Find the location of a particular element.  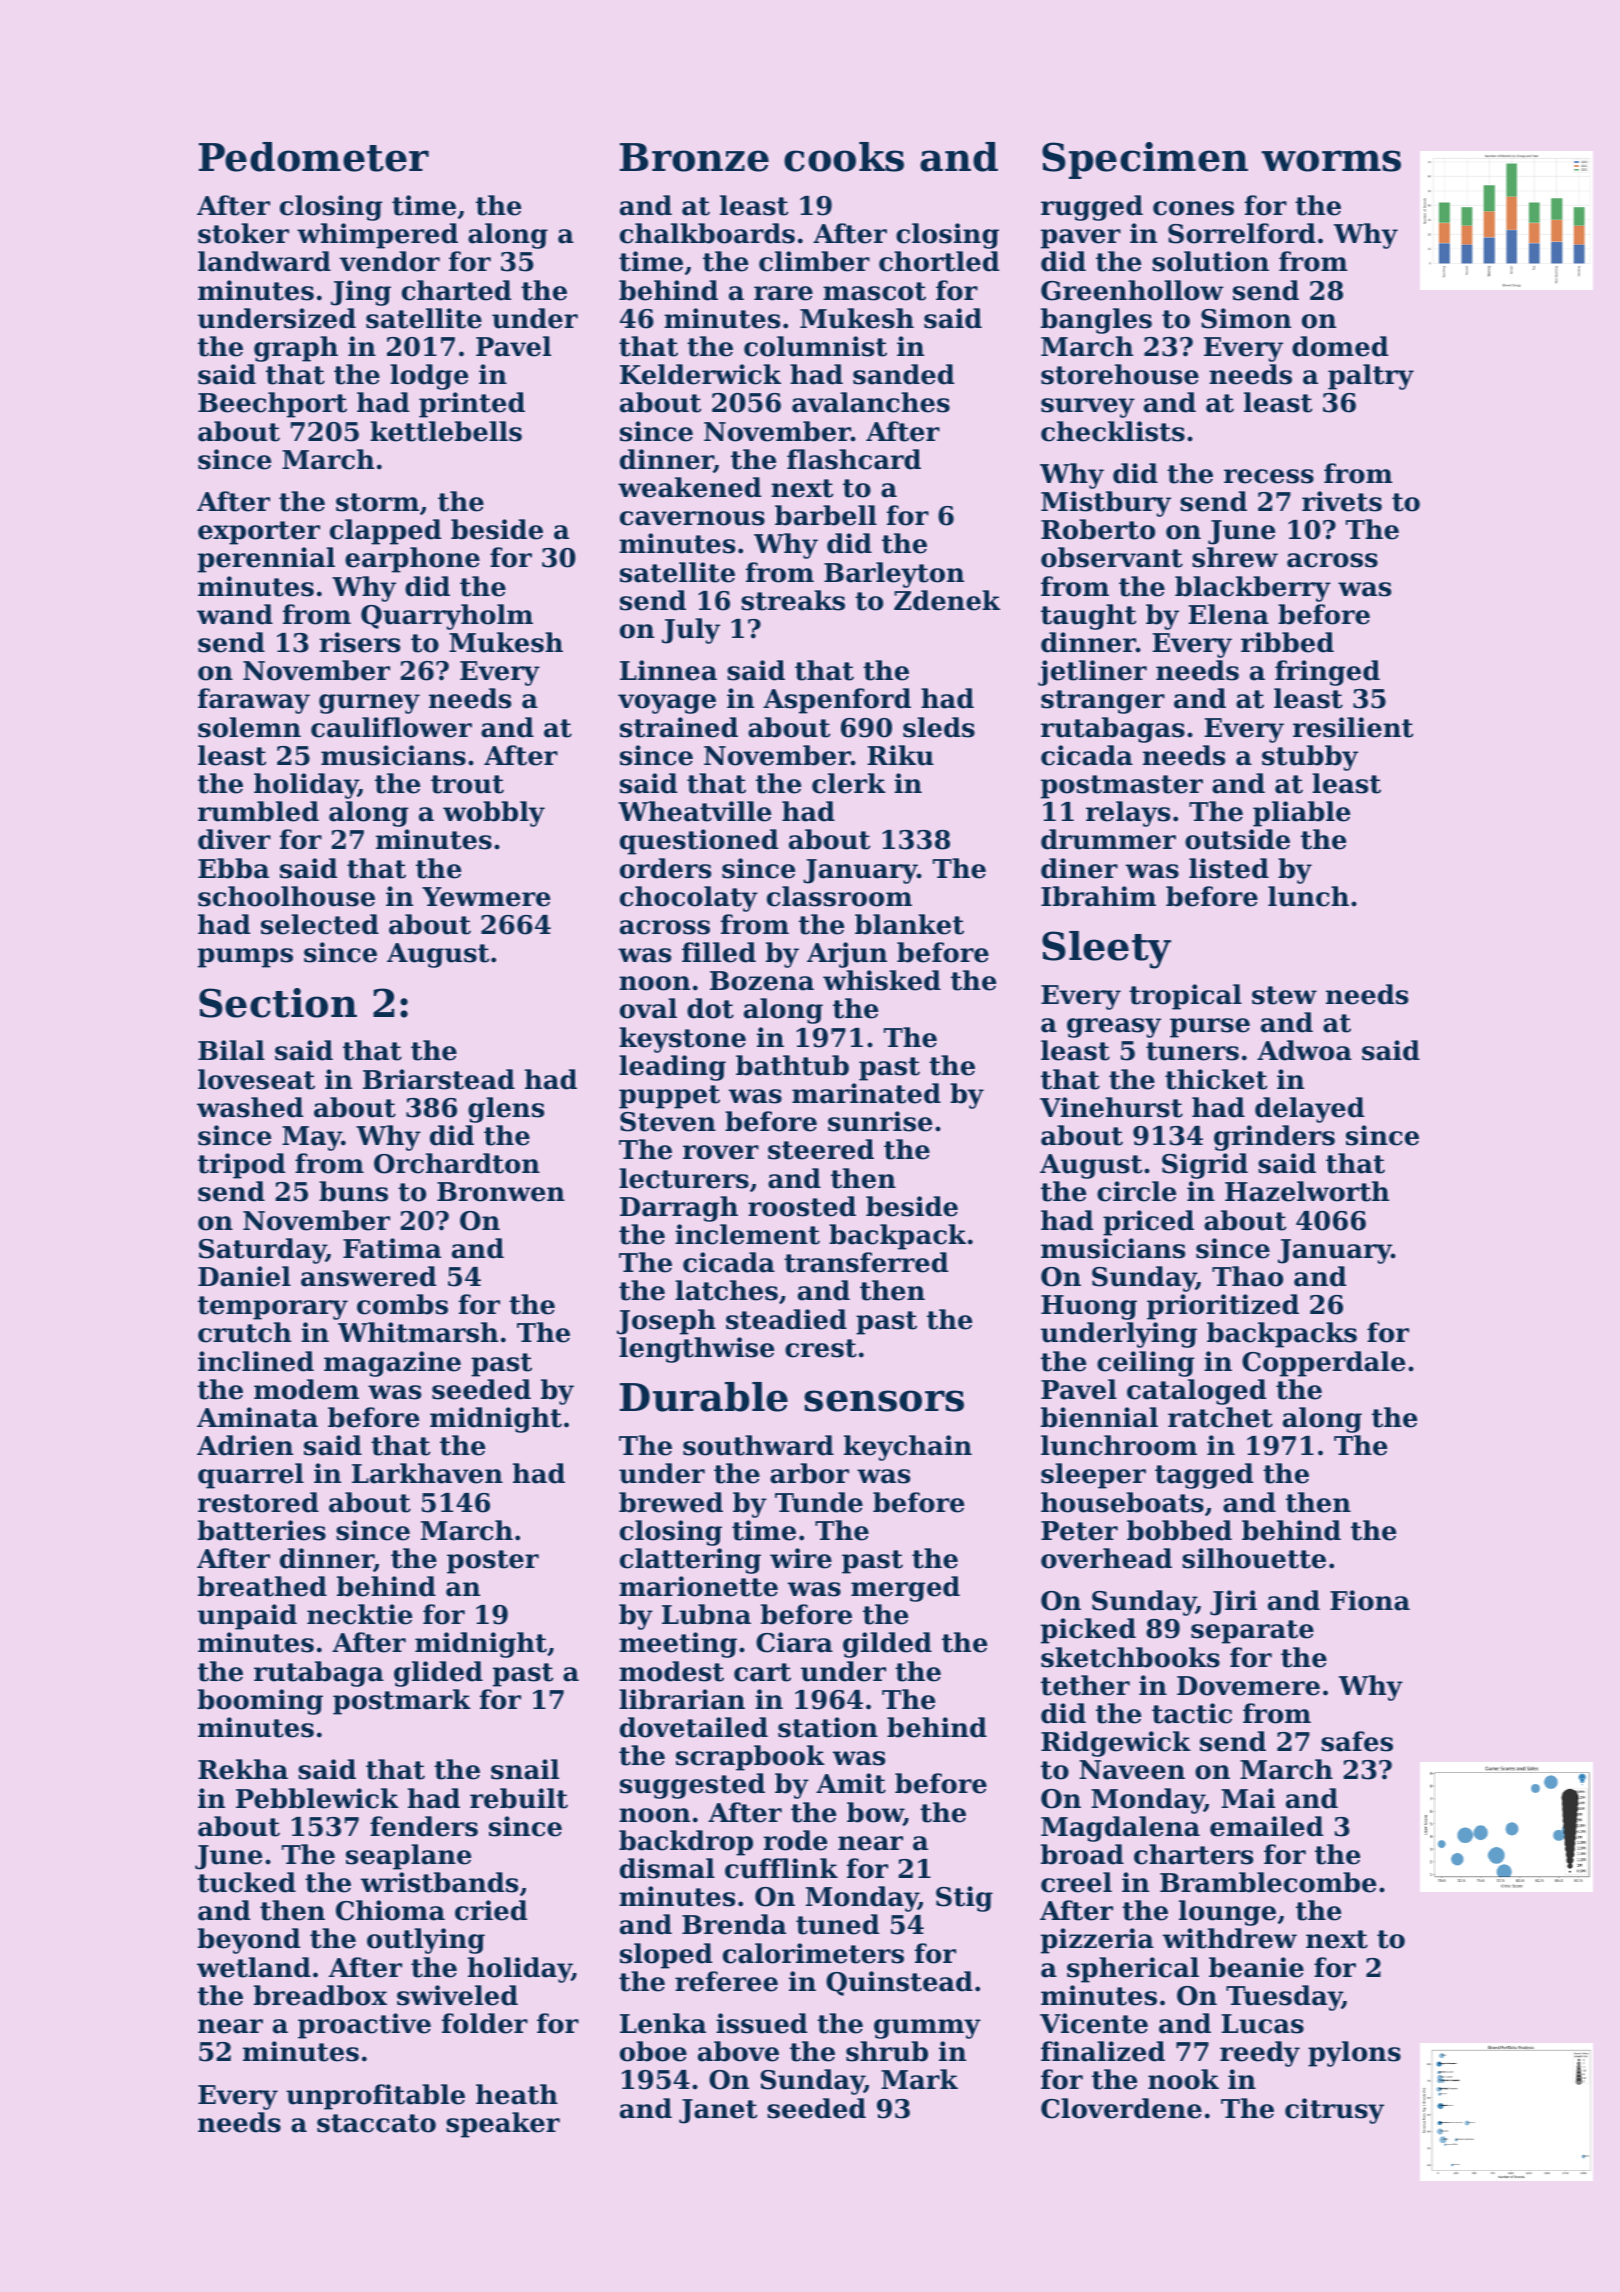

Quarryholm is located at coordinates (447, 617).
